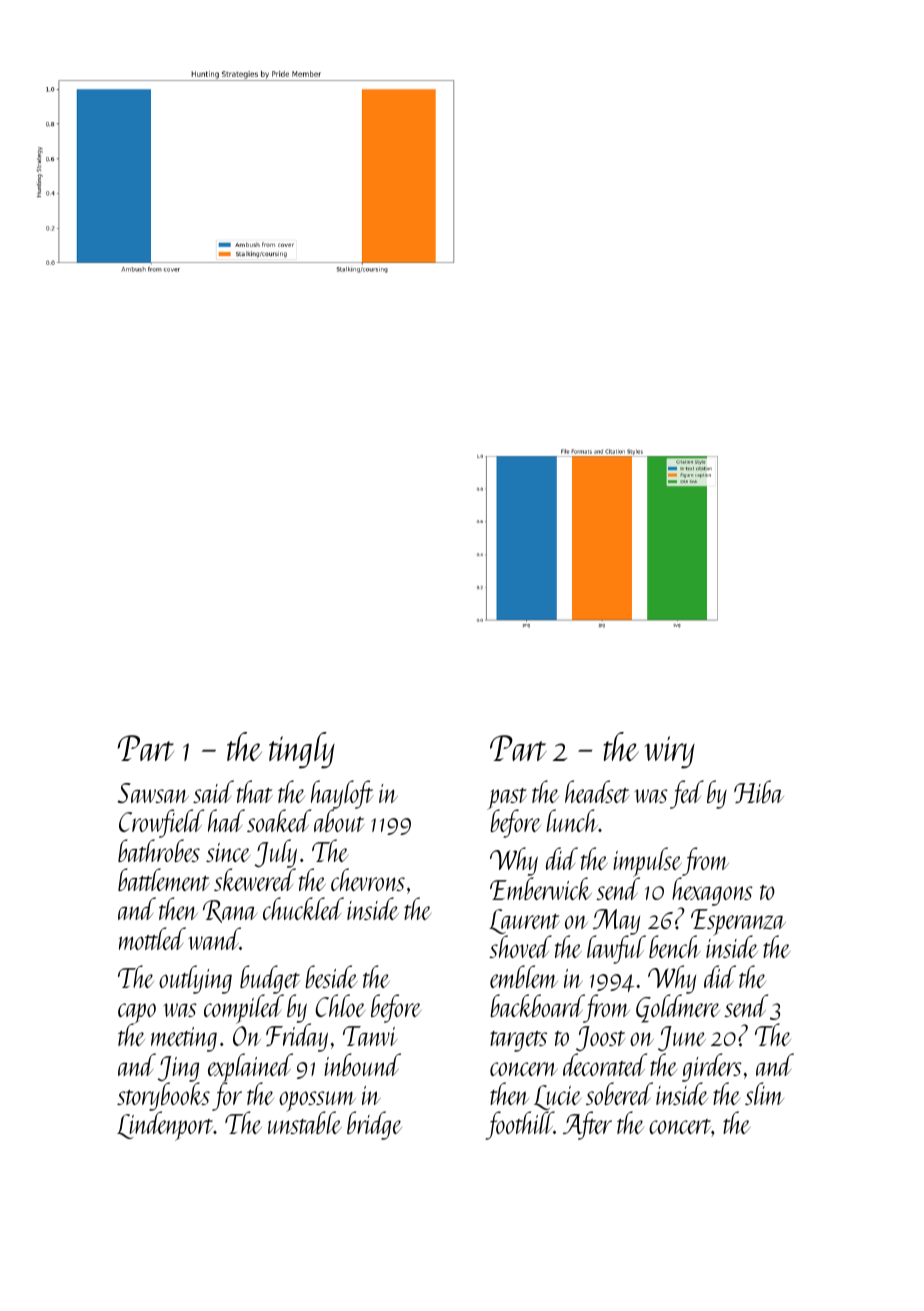  I want to click on fed, so click(687, 794).
